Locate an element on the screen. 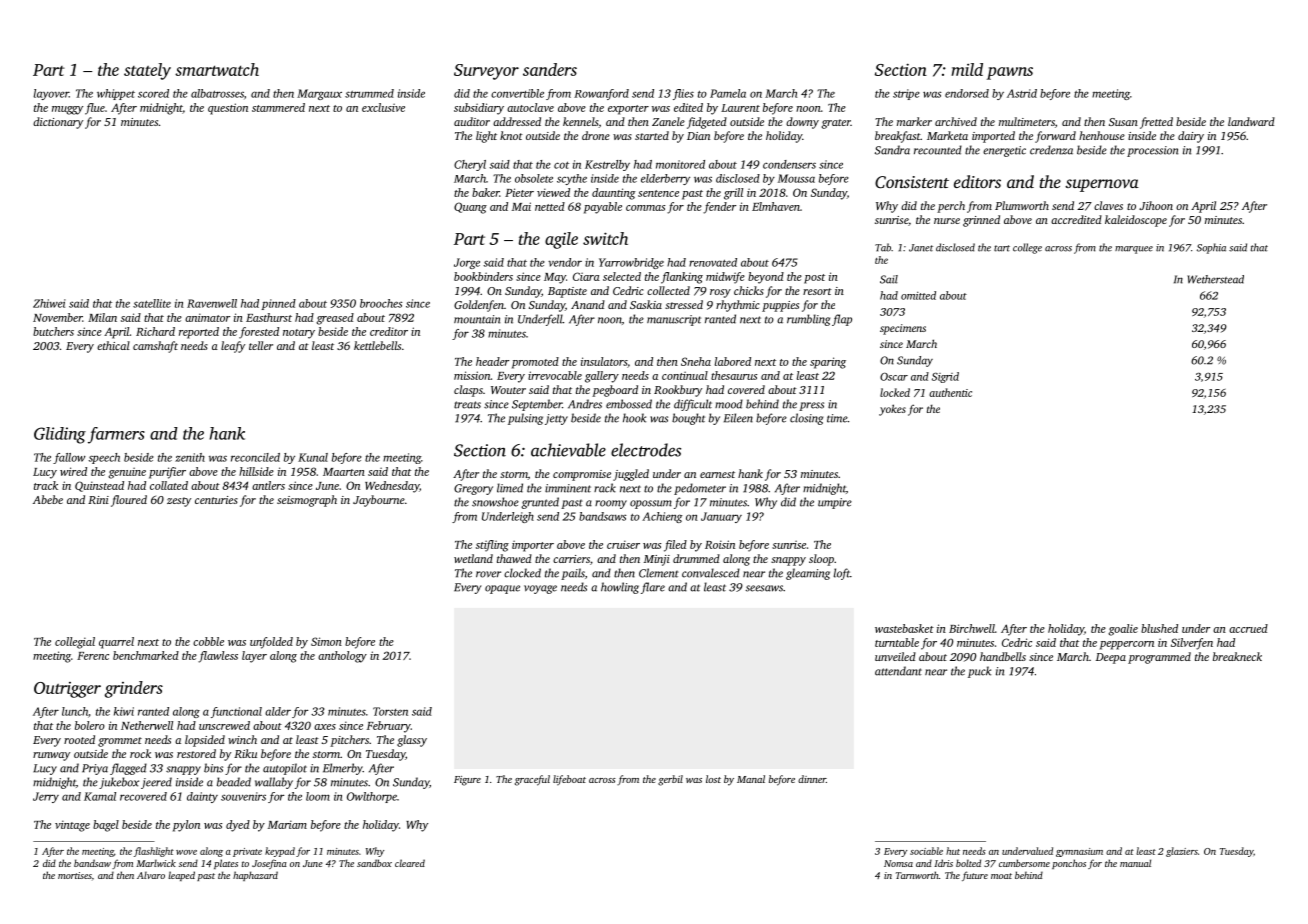 Image resolution: width=1308 pixels, height=924 pixels. payable is located at coordinates (603, 208).
